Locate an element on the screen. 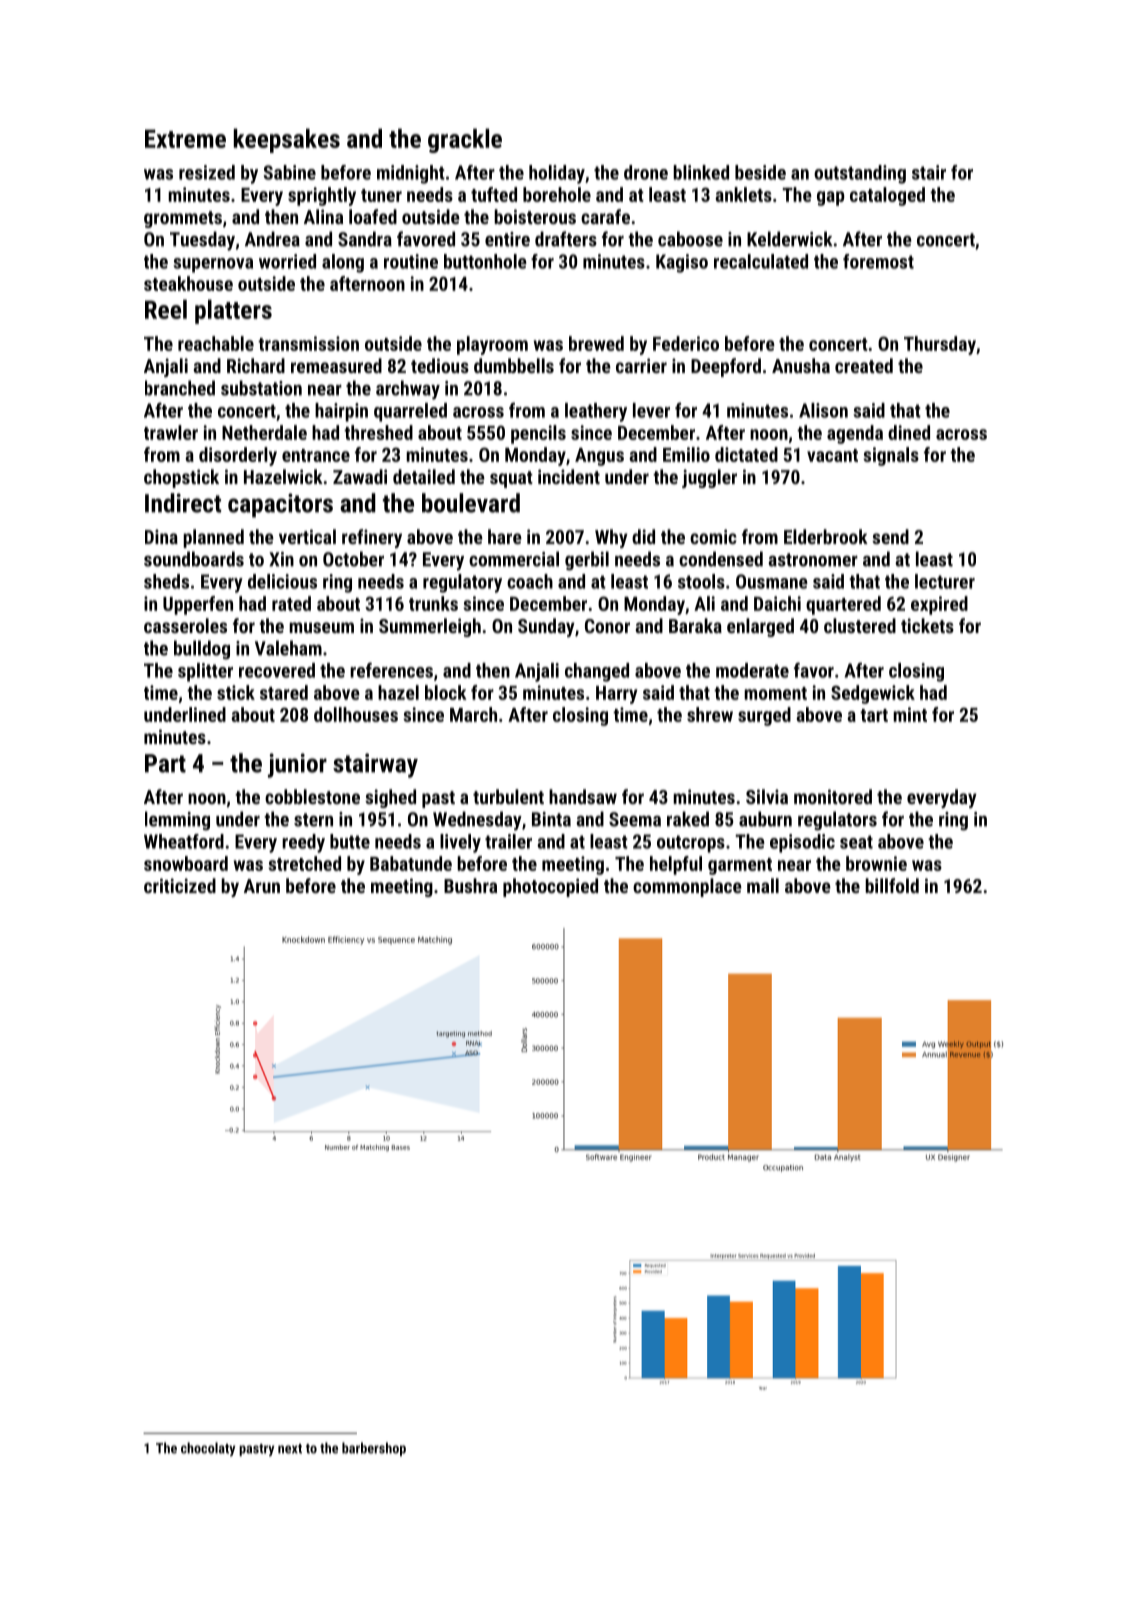  photocopied is located at coordinates (550, 887).
